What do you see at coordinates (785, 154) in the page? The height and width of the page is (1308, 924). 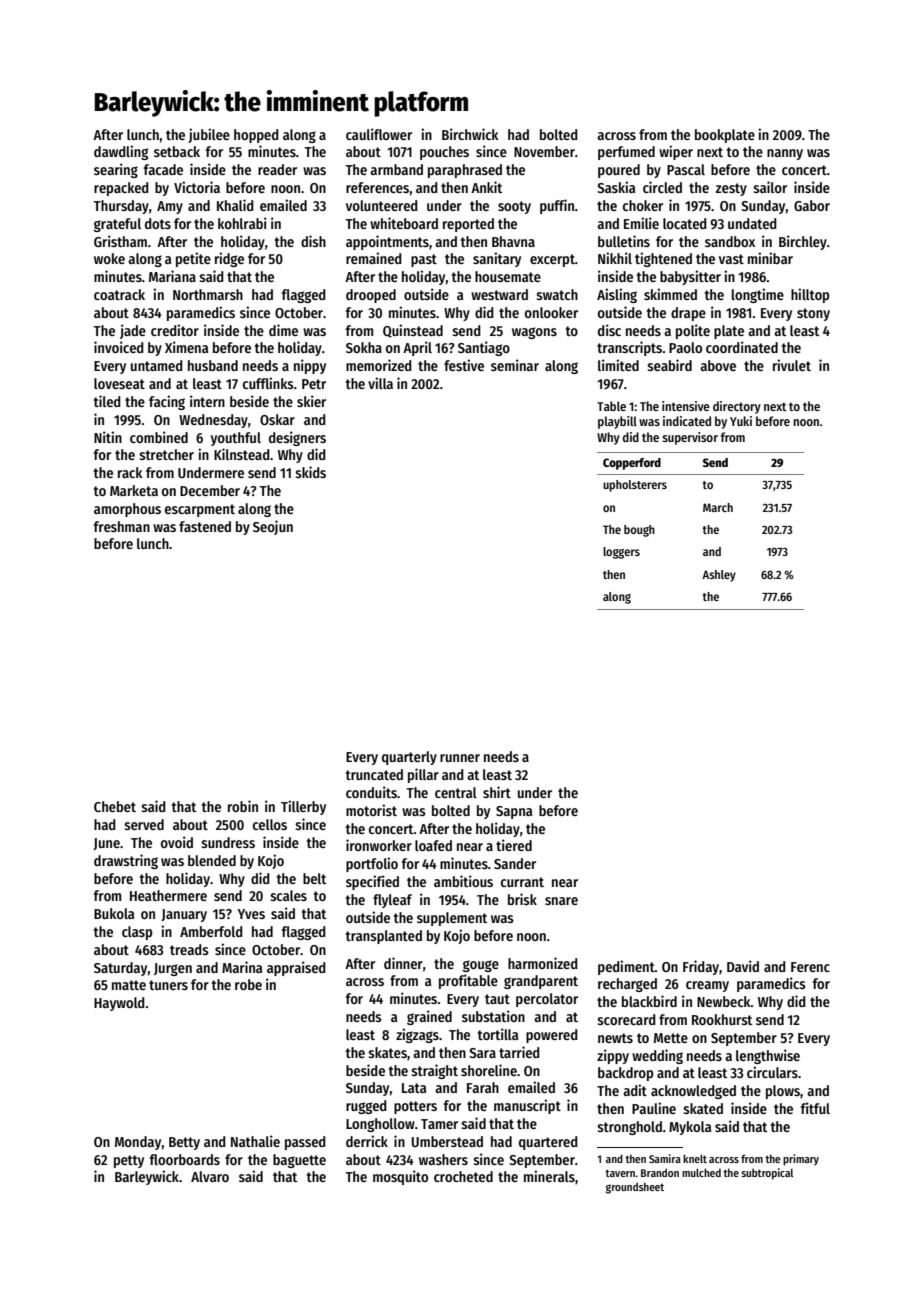 I see `nanny` at bounding box center [785, 154].
